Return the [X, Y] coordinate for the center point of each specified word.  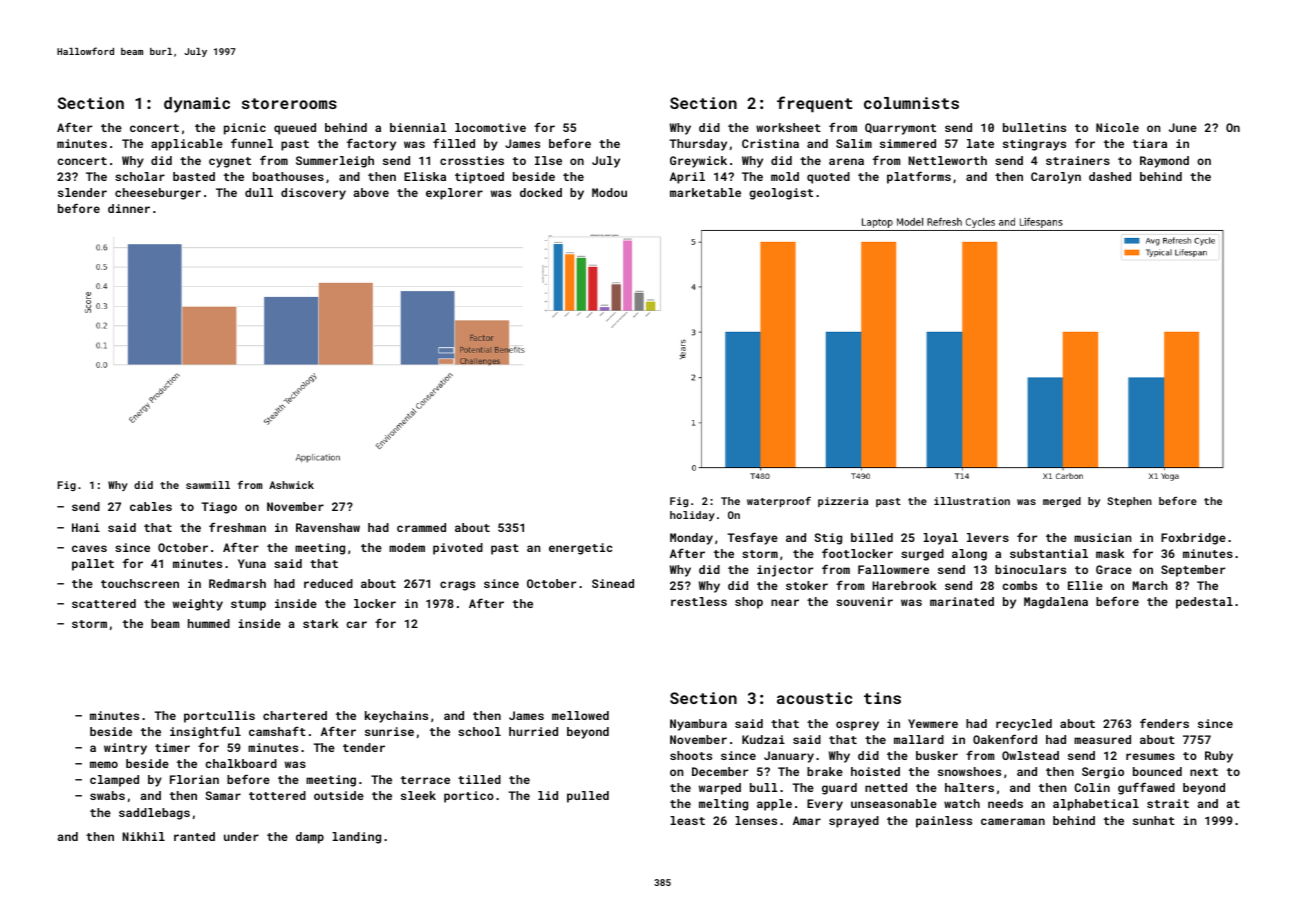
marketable [705, 192]
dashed [1110, 176]
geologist [781, 194]
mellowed [580, 715]
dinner [129, 208]
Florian [194, 779]
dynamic [197, 105]
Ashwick [291, 485]
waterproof [779, 502]
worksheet [788, 127]
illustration [972, 501]
